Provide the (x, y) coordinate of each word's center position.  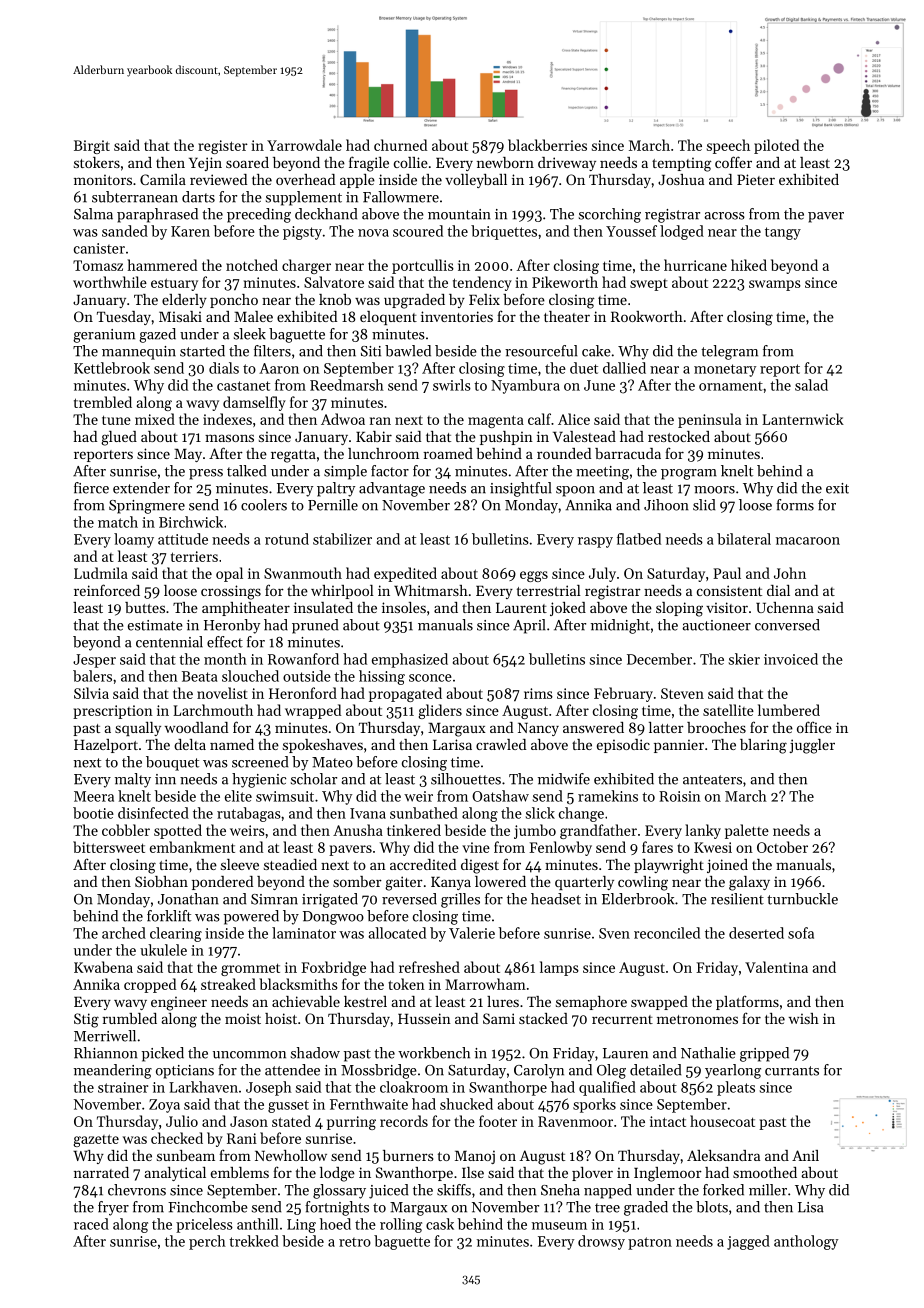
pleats (736, 1088)
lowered (500, 881)
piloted (776, 146)
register (223, 147)
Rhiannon (106, 1053)
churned (400, 145)
